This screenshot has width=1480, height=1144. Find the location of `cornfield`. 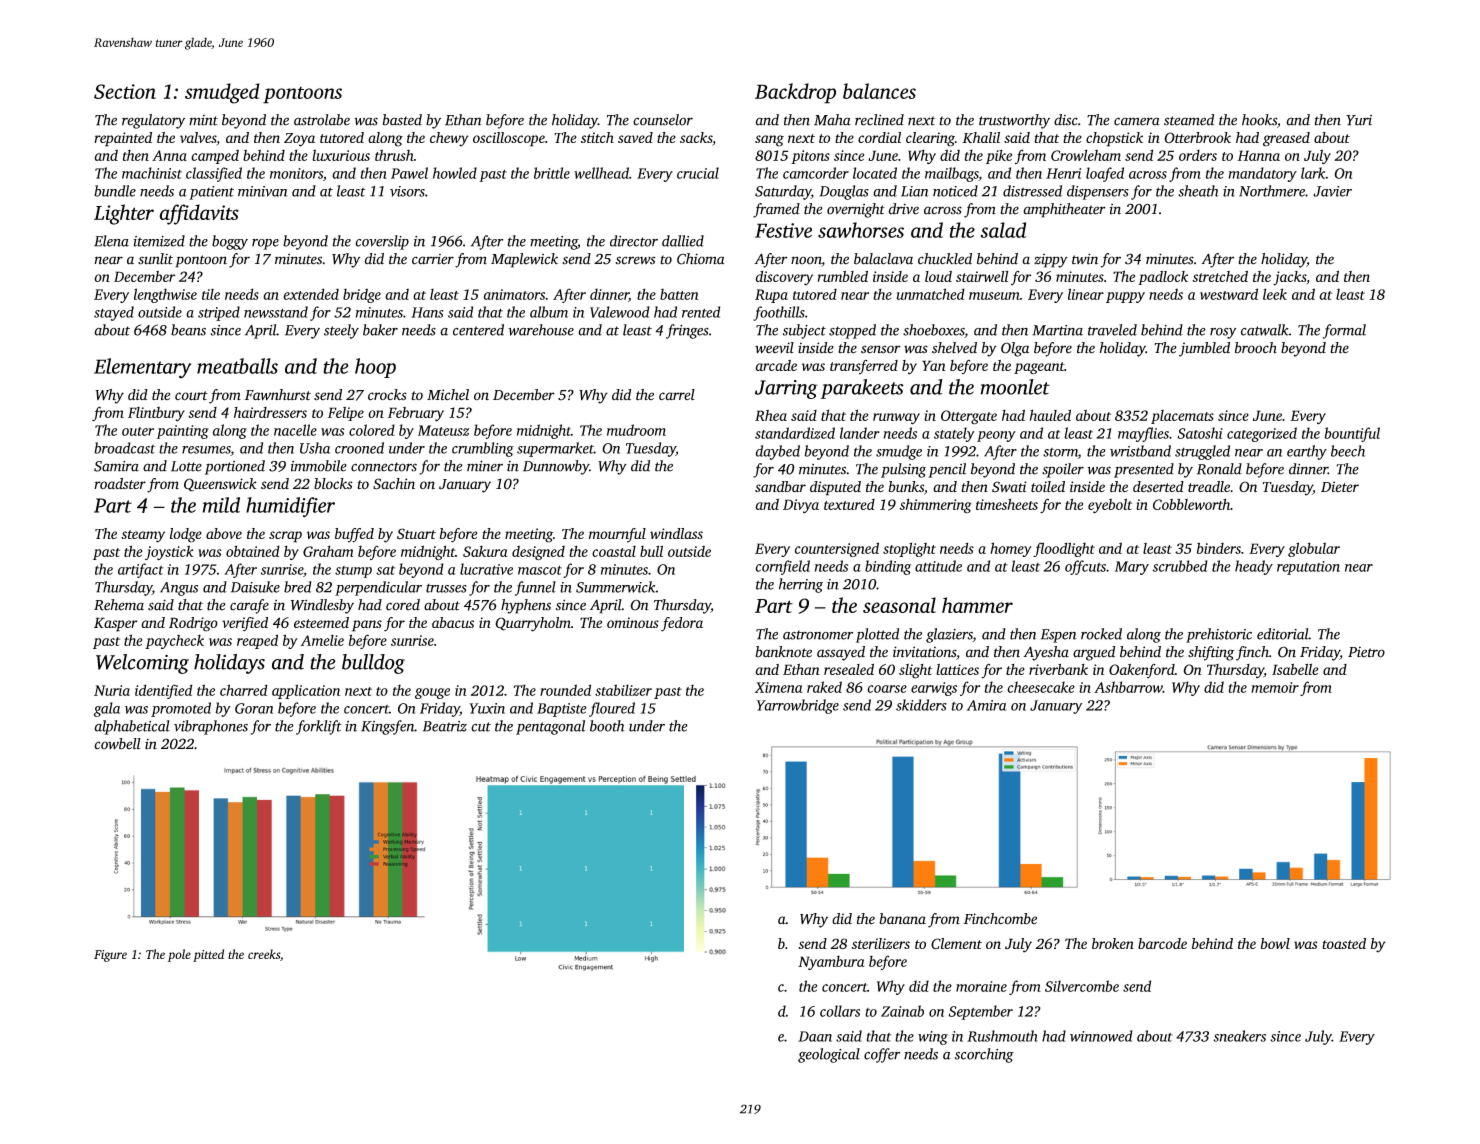

cornfield is located at coordinates (783, 567).
